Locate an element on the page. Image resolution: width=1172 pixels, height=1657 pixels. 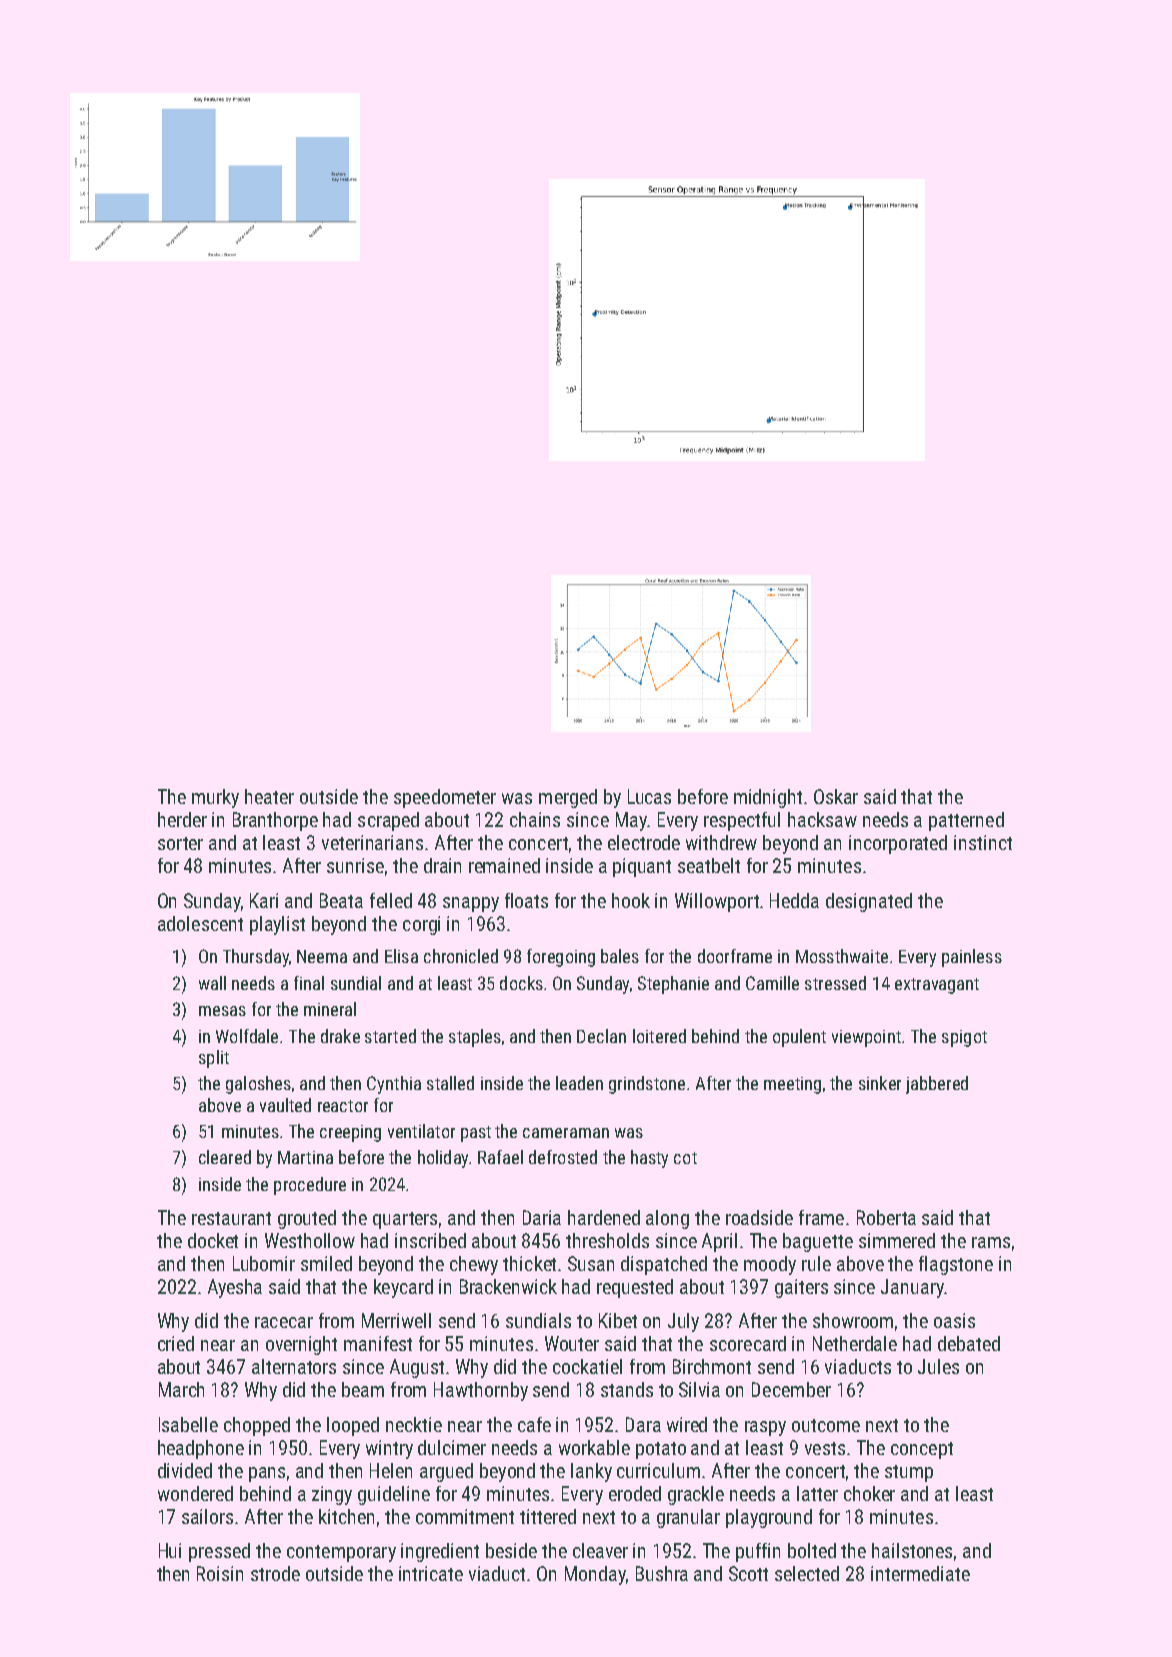
smiled is located at coordinates (326, 1263).
